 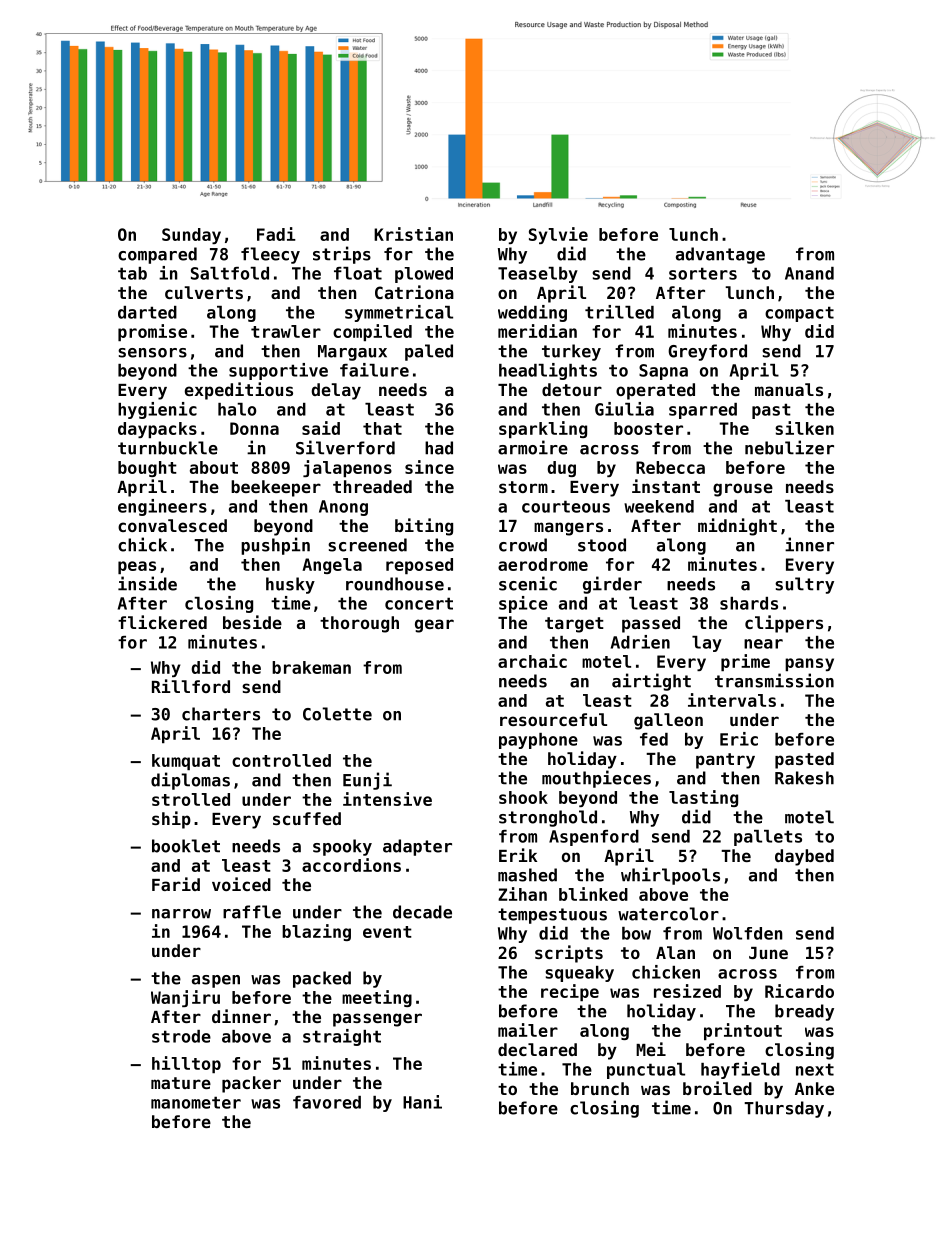 What do you see at coordinates (286, 331) in the page?
I see `trawler` at bounding box center [286, 331].
